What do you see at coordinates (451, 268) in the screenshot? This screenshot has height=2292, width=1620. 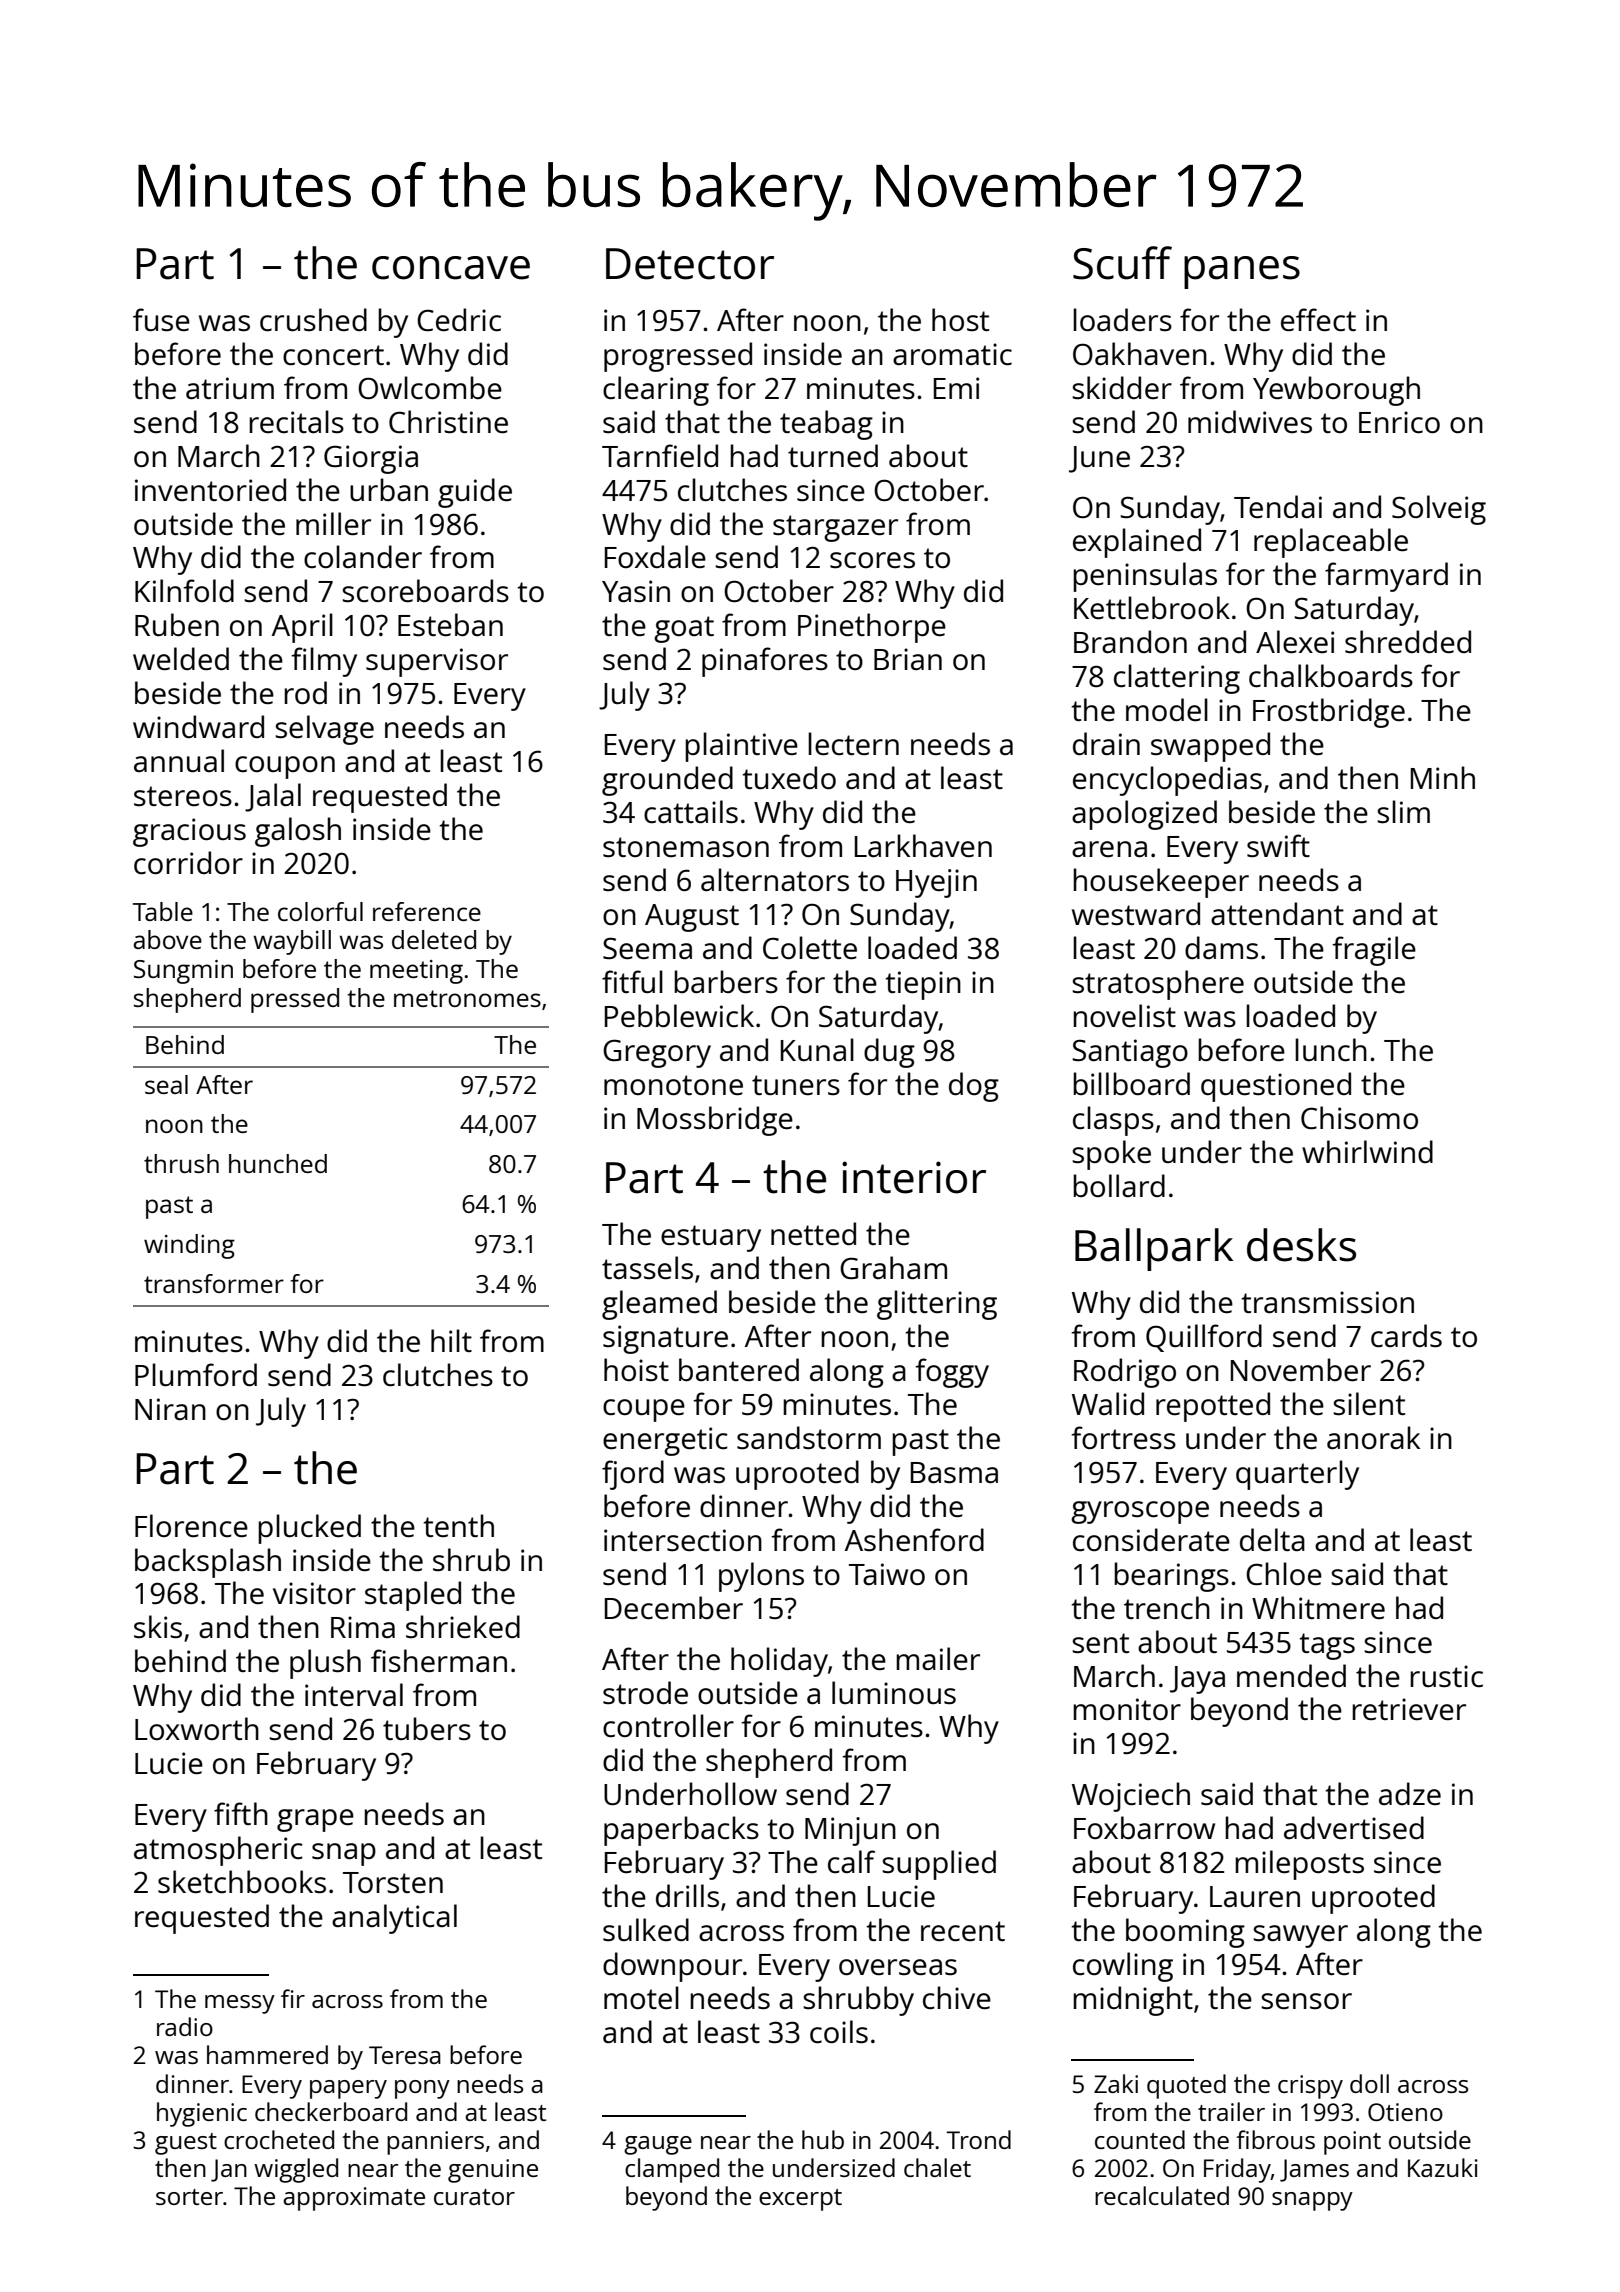 I see `concave` at bounding box center [451, 268].
